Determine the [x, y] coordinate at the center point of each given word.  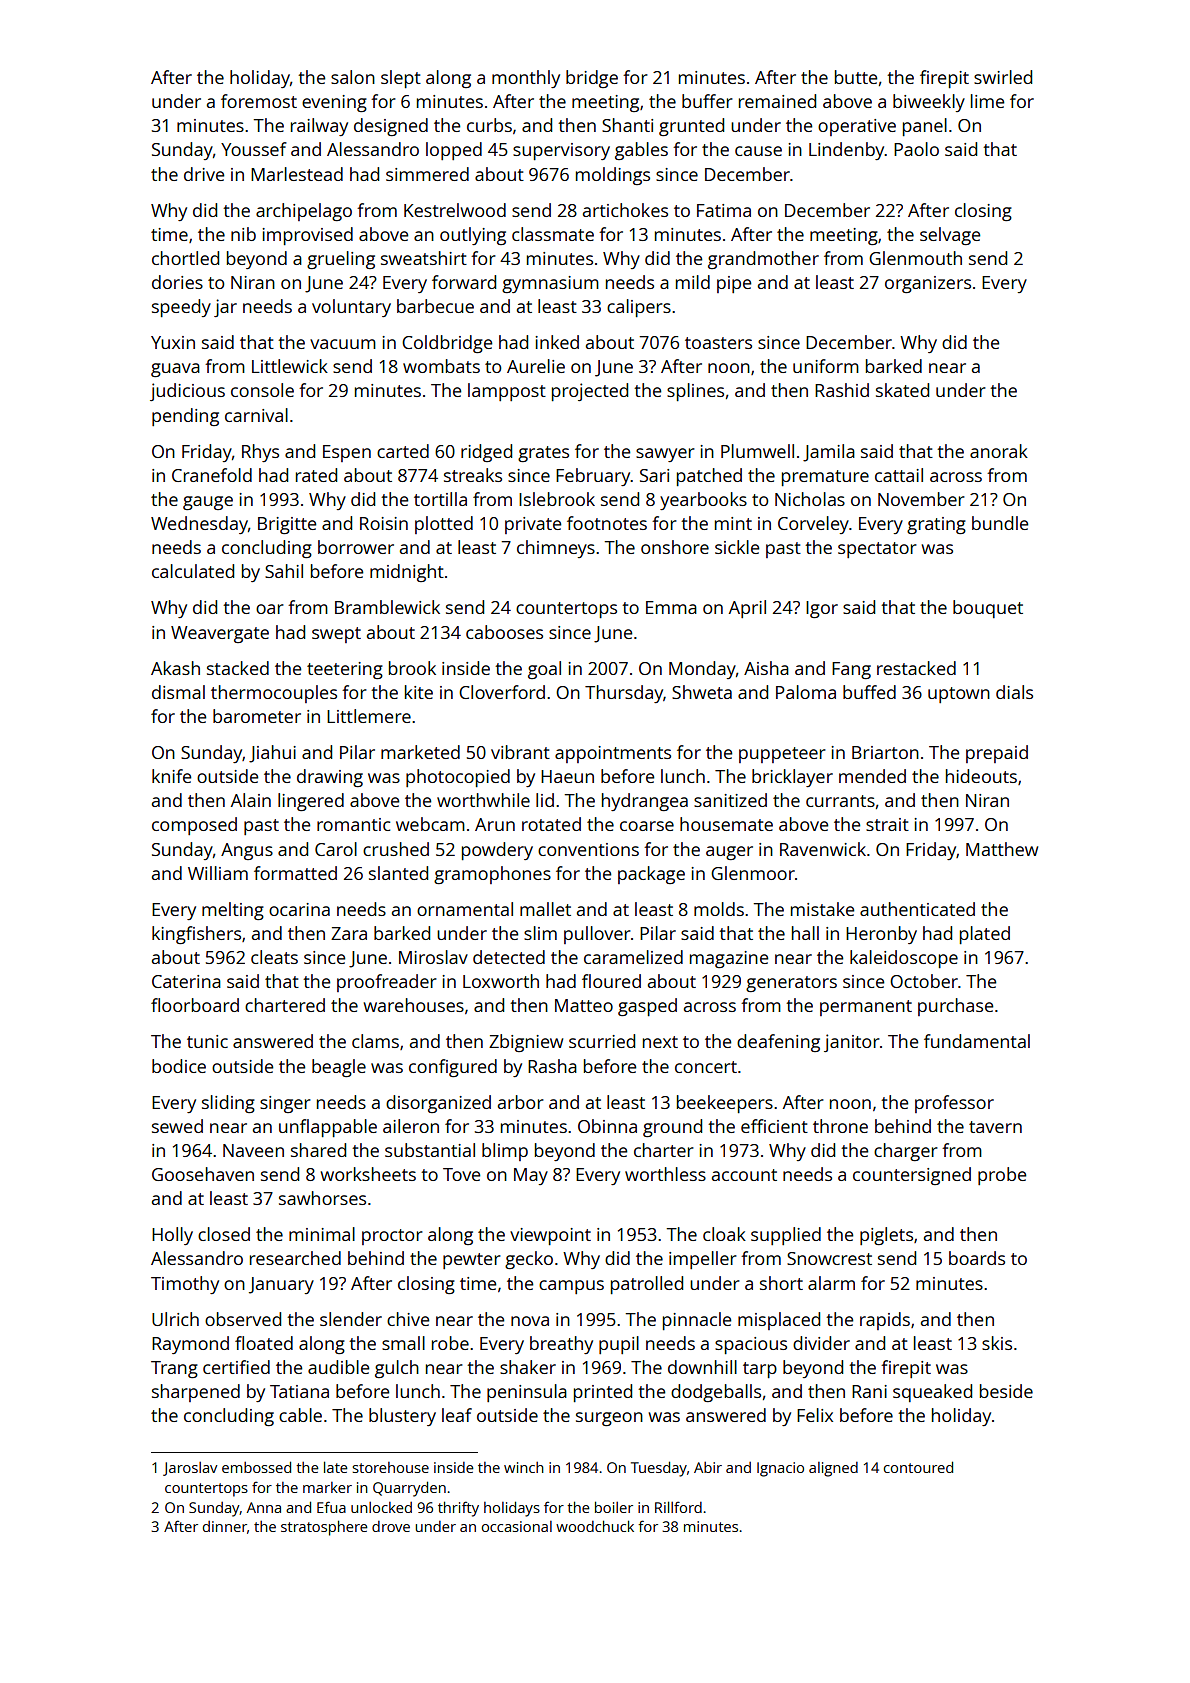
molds [719, 909]
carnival [256, 415]
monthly [526, 79]
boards [977, 1258]
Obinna [607, 1126]
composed [194, 826]
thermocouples [274, 694]
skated [902, 390]
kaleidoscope [904, 959]
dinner [225, 1526]
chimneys [556, 549]
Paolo [916, 149]
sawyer [665, 455]
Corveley [813, 525]
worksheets [368, 1174]
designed [391, 127]
